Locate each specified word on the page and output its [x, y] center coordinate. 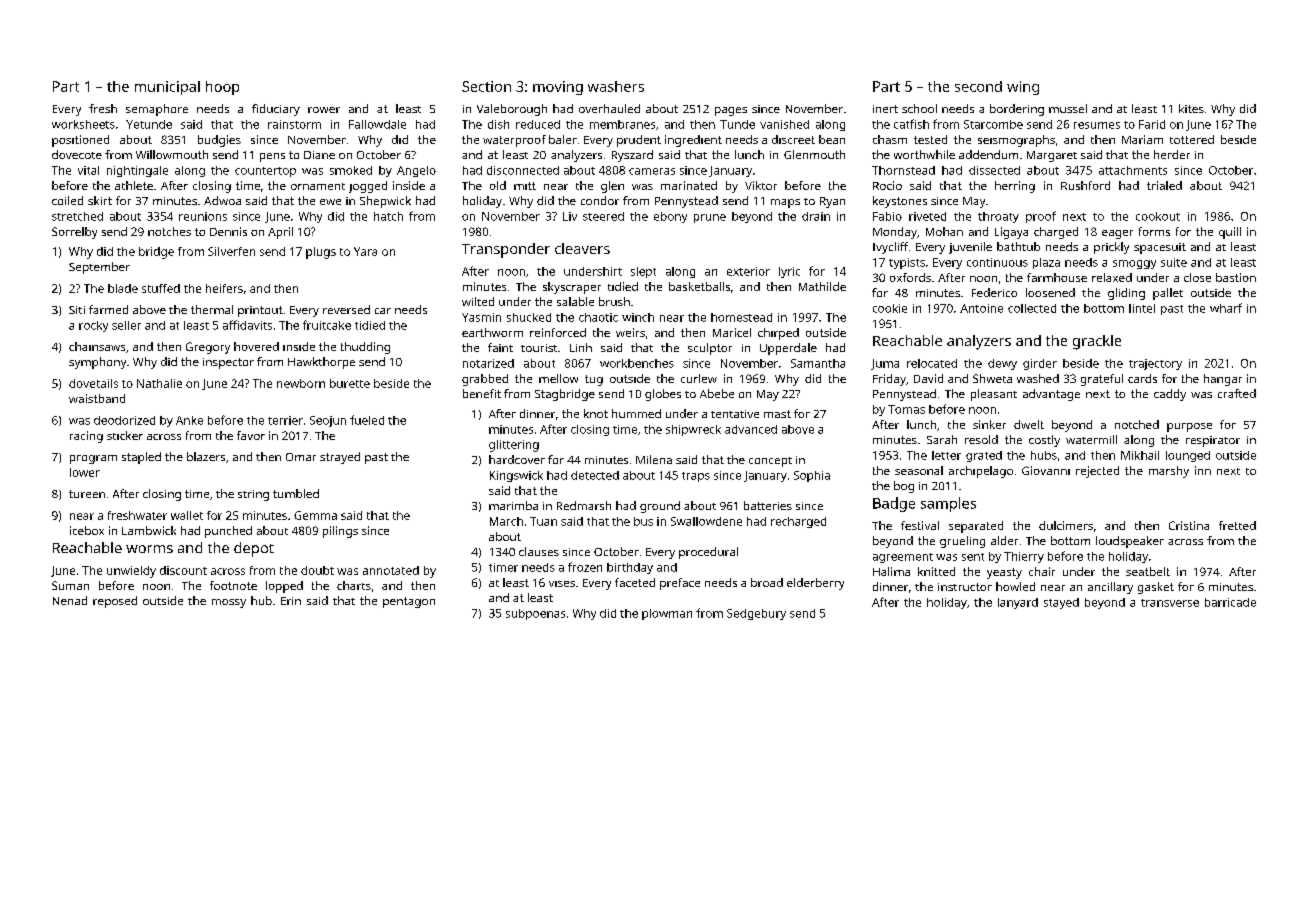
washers [616, 86]
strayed [340, 458]
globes [663, 395]
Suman [70, 585]
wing [1023, 88]
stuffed [161, 288]
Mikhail [1140, 455]
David [928, 378]
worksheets [83, 124]
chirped [778, 334]
